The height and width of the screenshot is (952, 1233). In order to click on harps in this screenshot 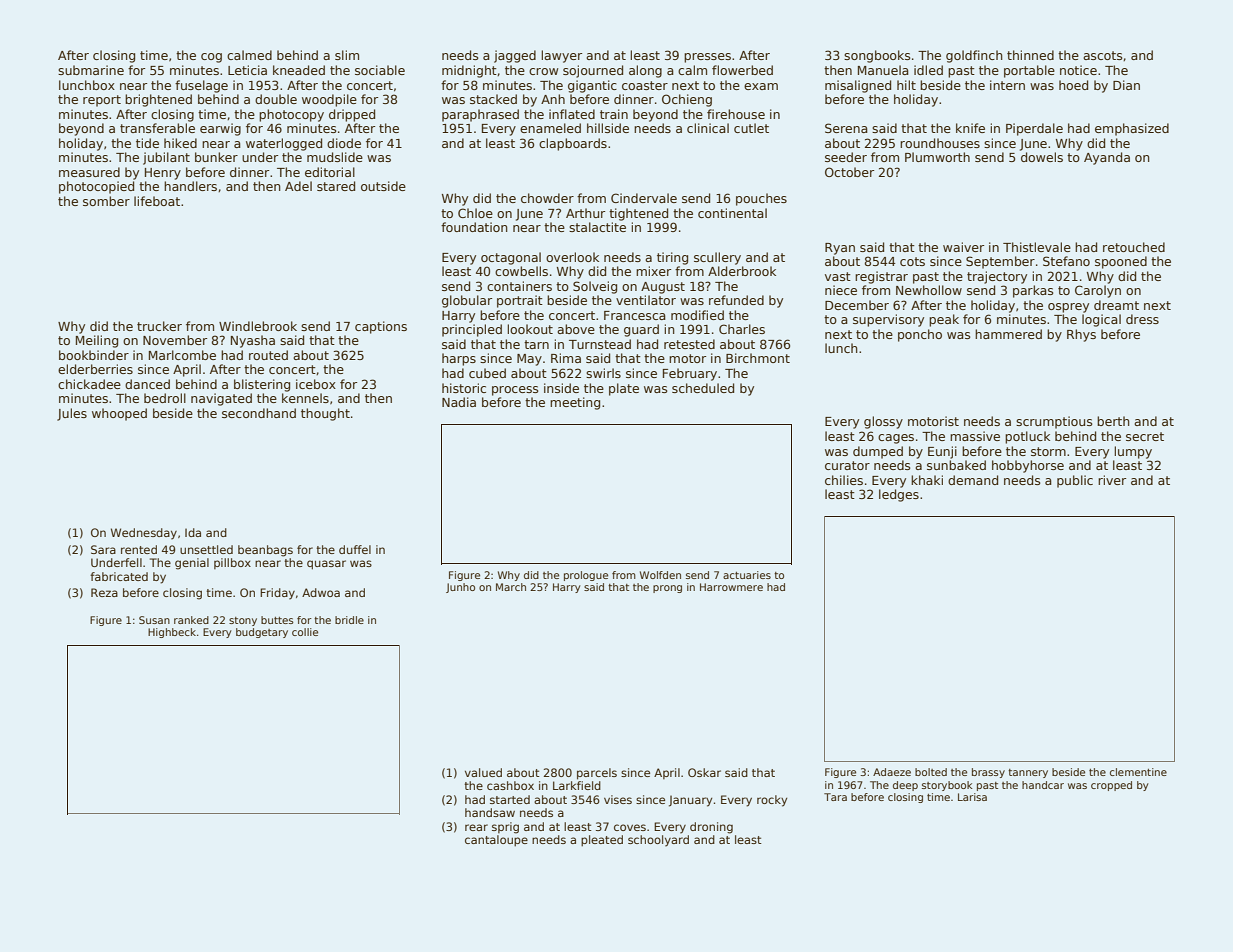, I will do `click(459, 359)`.
